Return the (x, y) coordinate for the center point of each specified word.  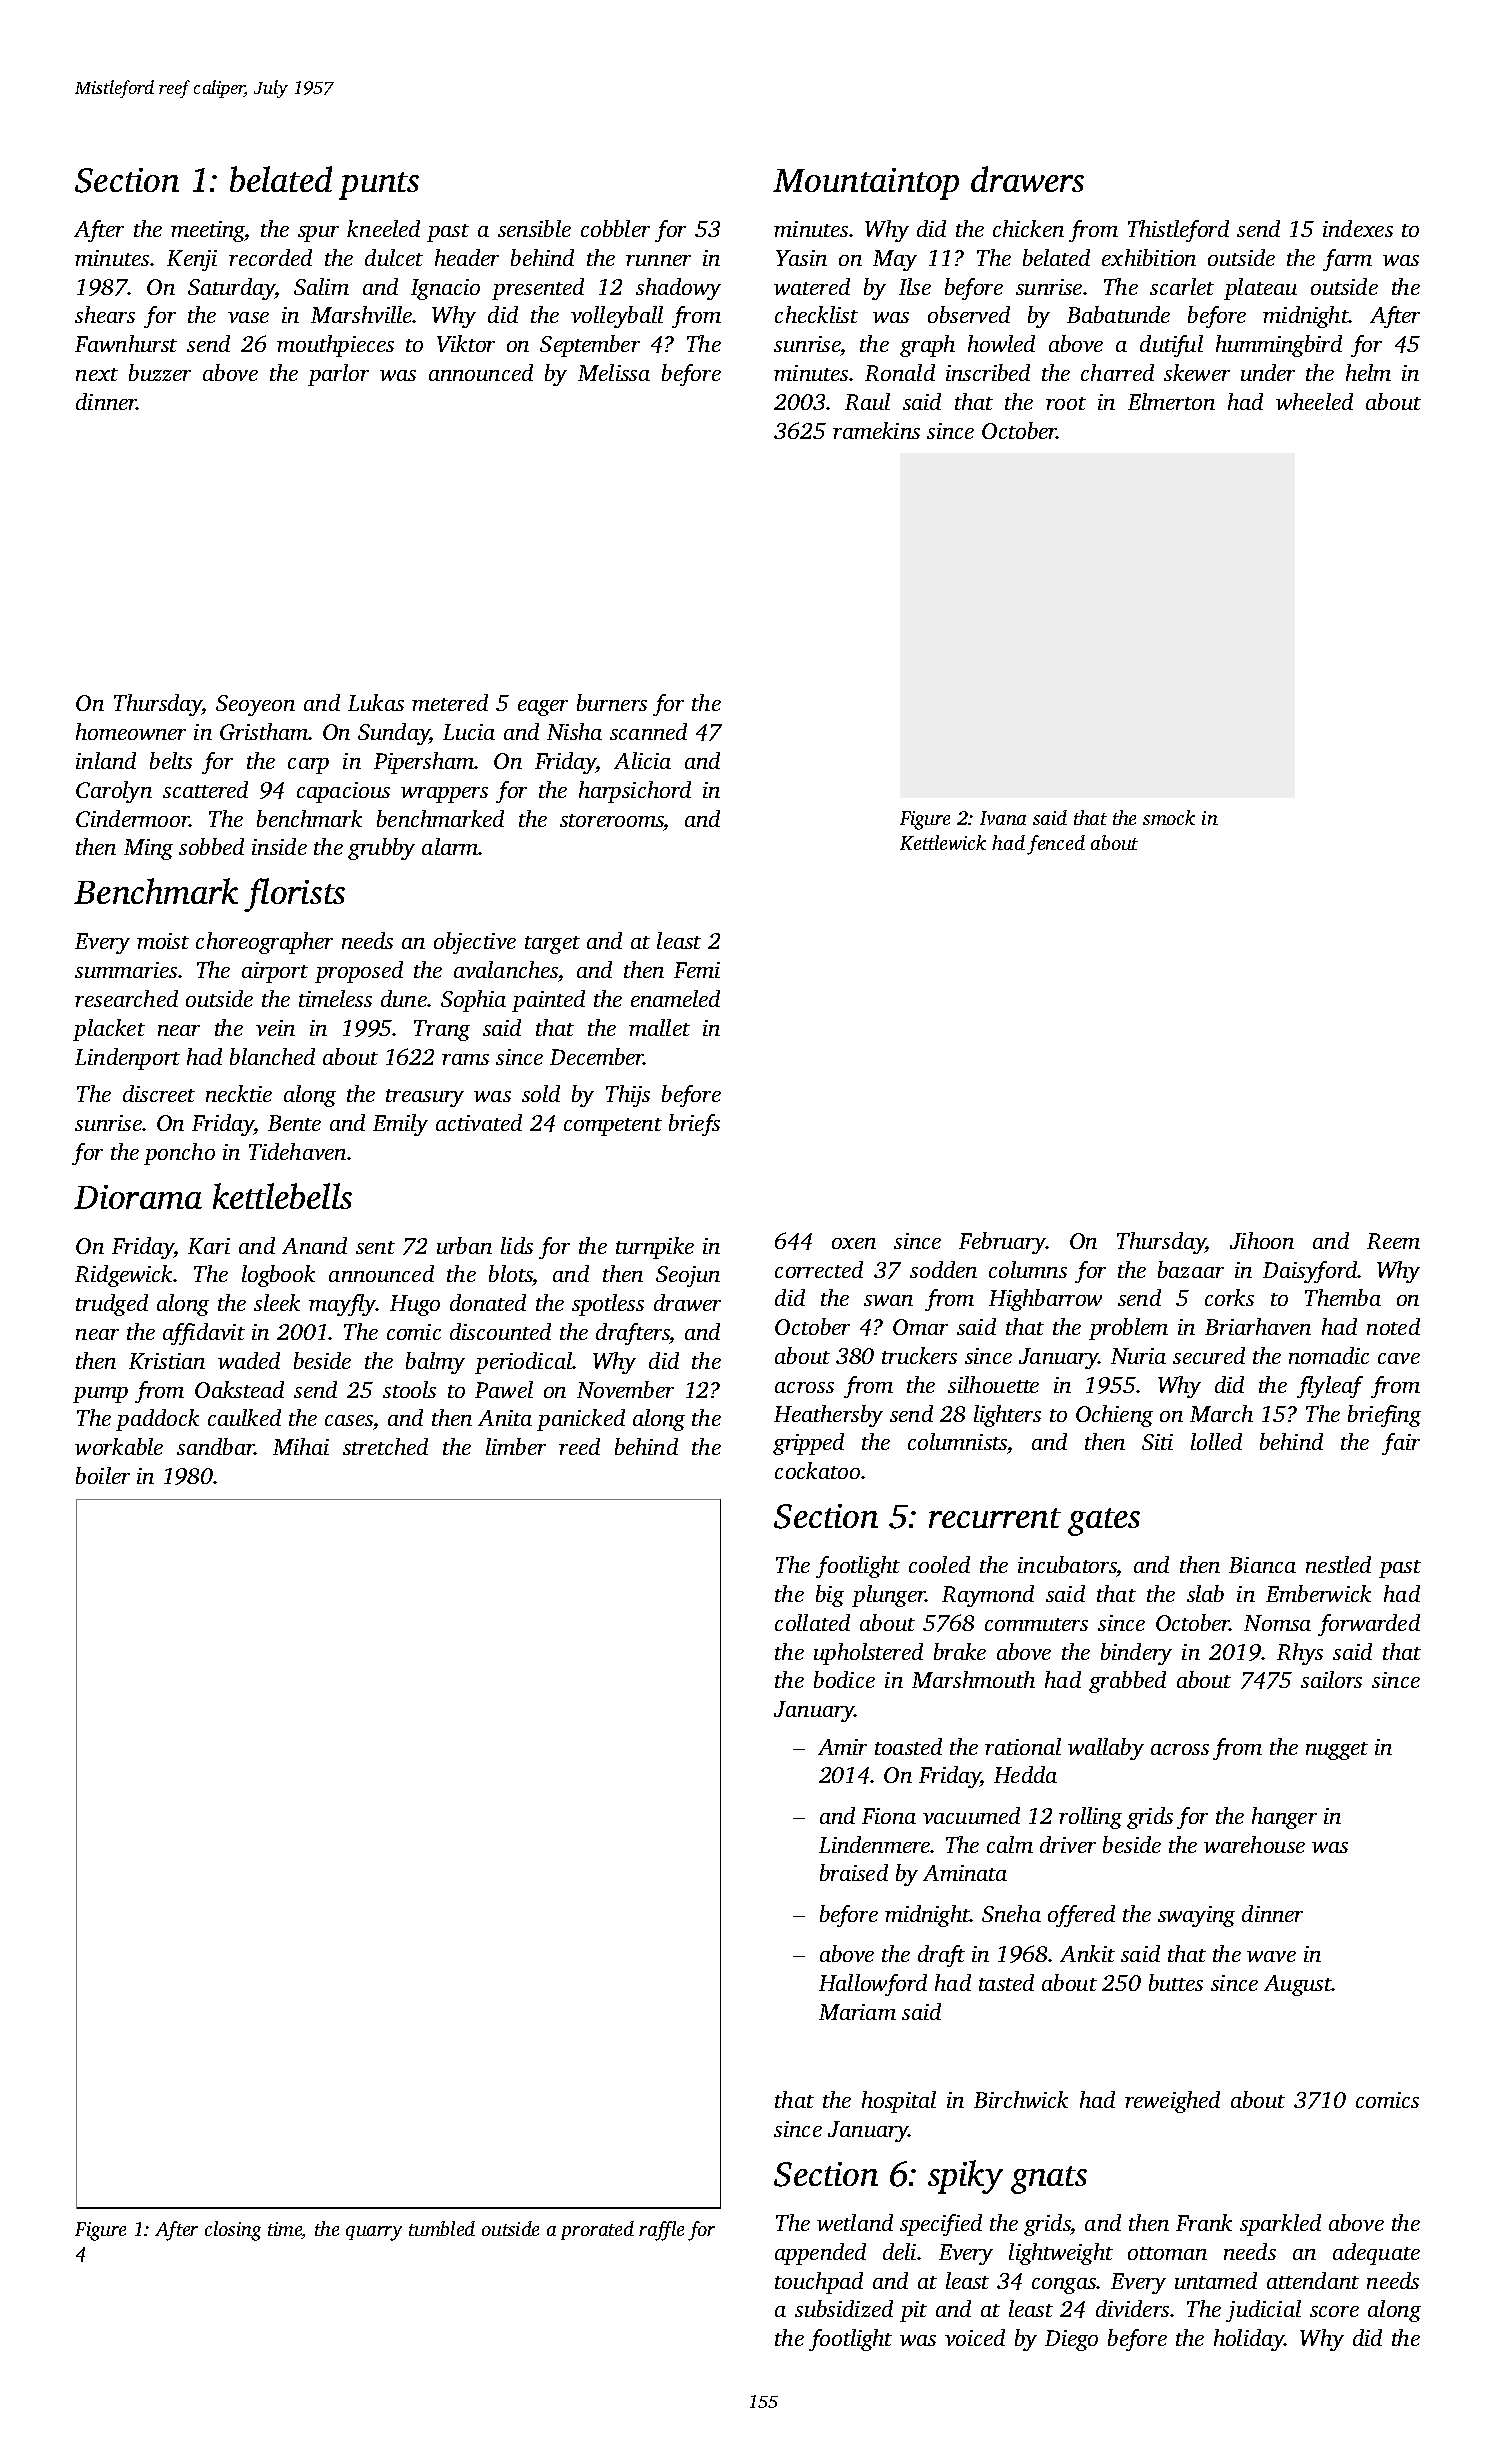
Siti (1157, 1442)
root (1066, 403)
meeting (208, 231)
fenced (1056, 845)
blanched (272, 1056)
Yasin (801, 258)
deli (899, 2251)
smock (1169, 817)
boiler (103, 1475)
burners (612, 702)
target (552, 945)
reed (579, 1446)
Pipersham (424, 763)
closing (233, 2231)
